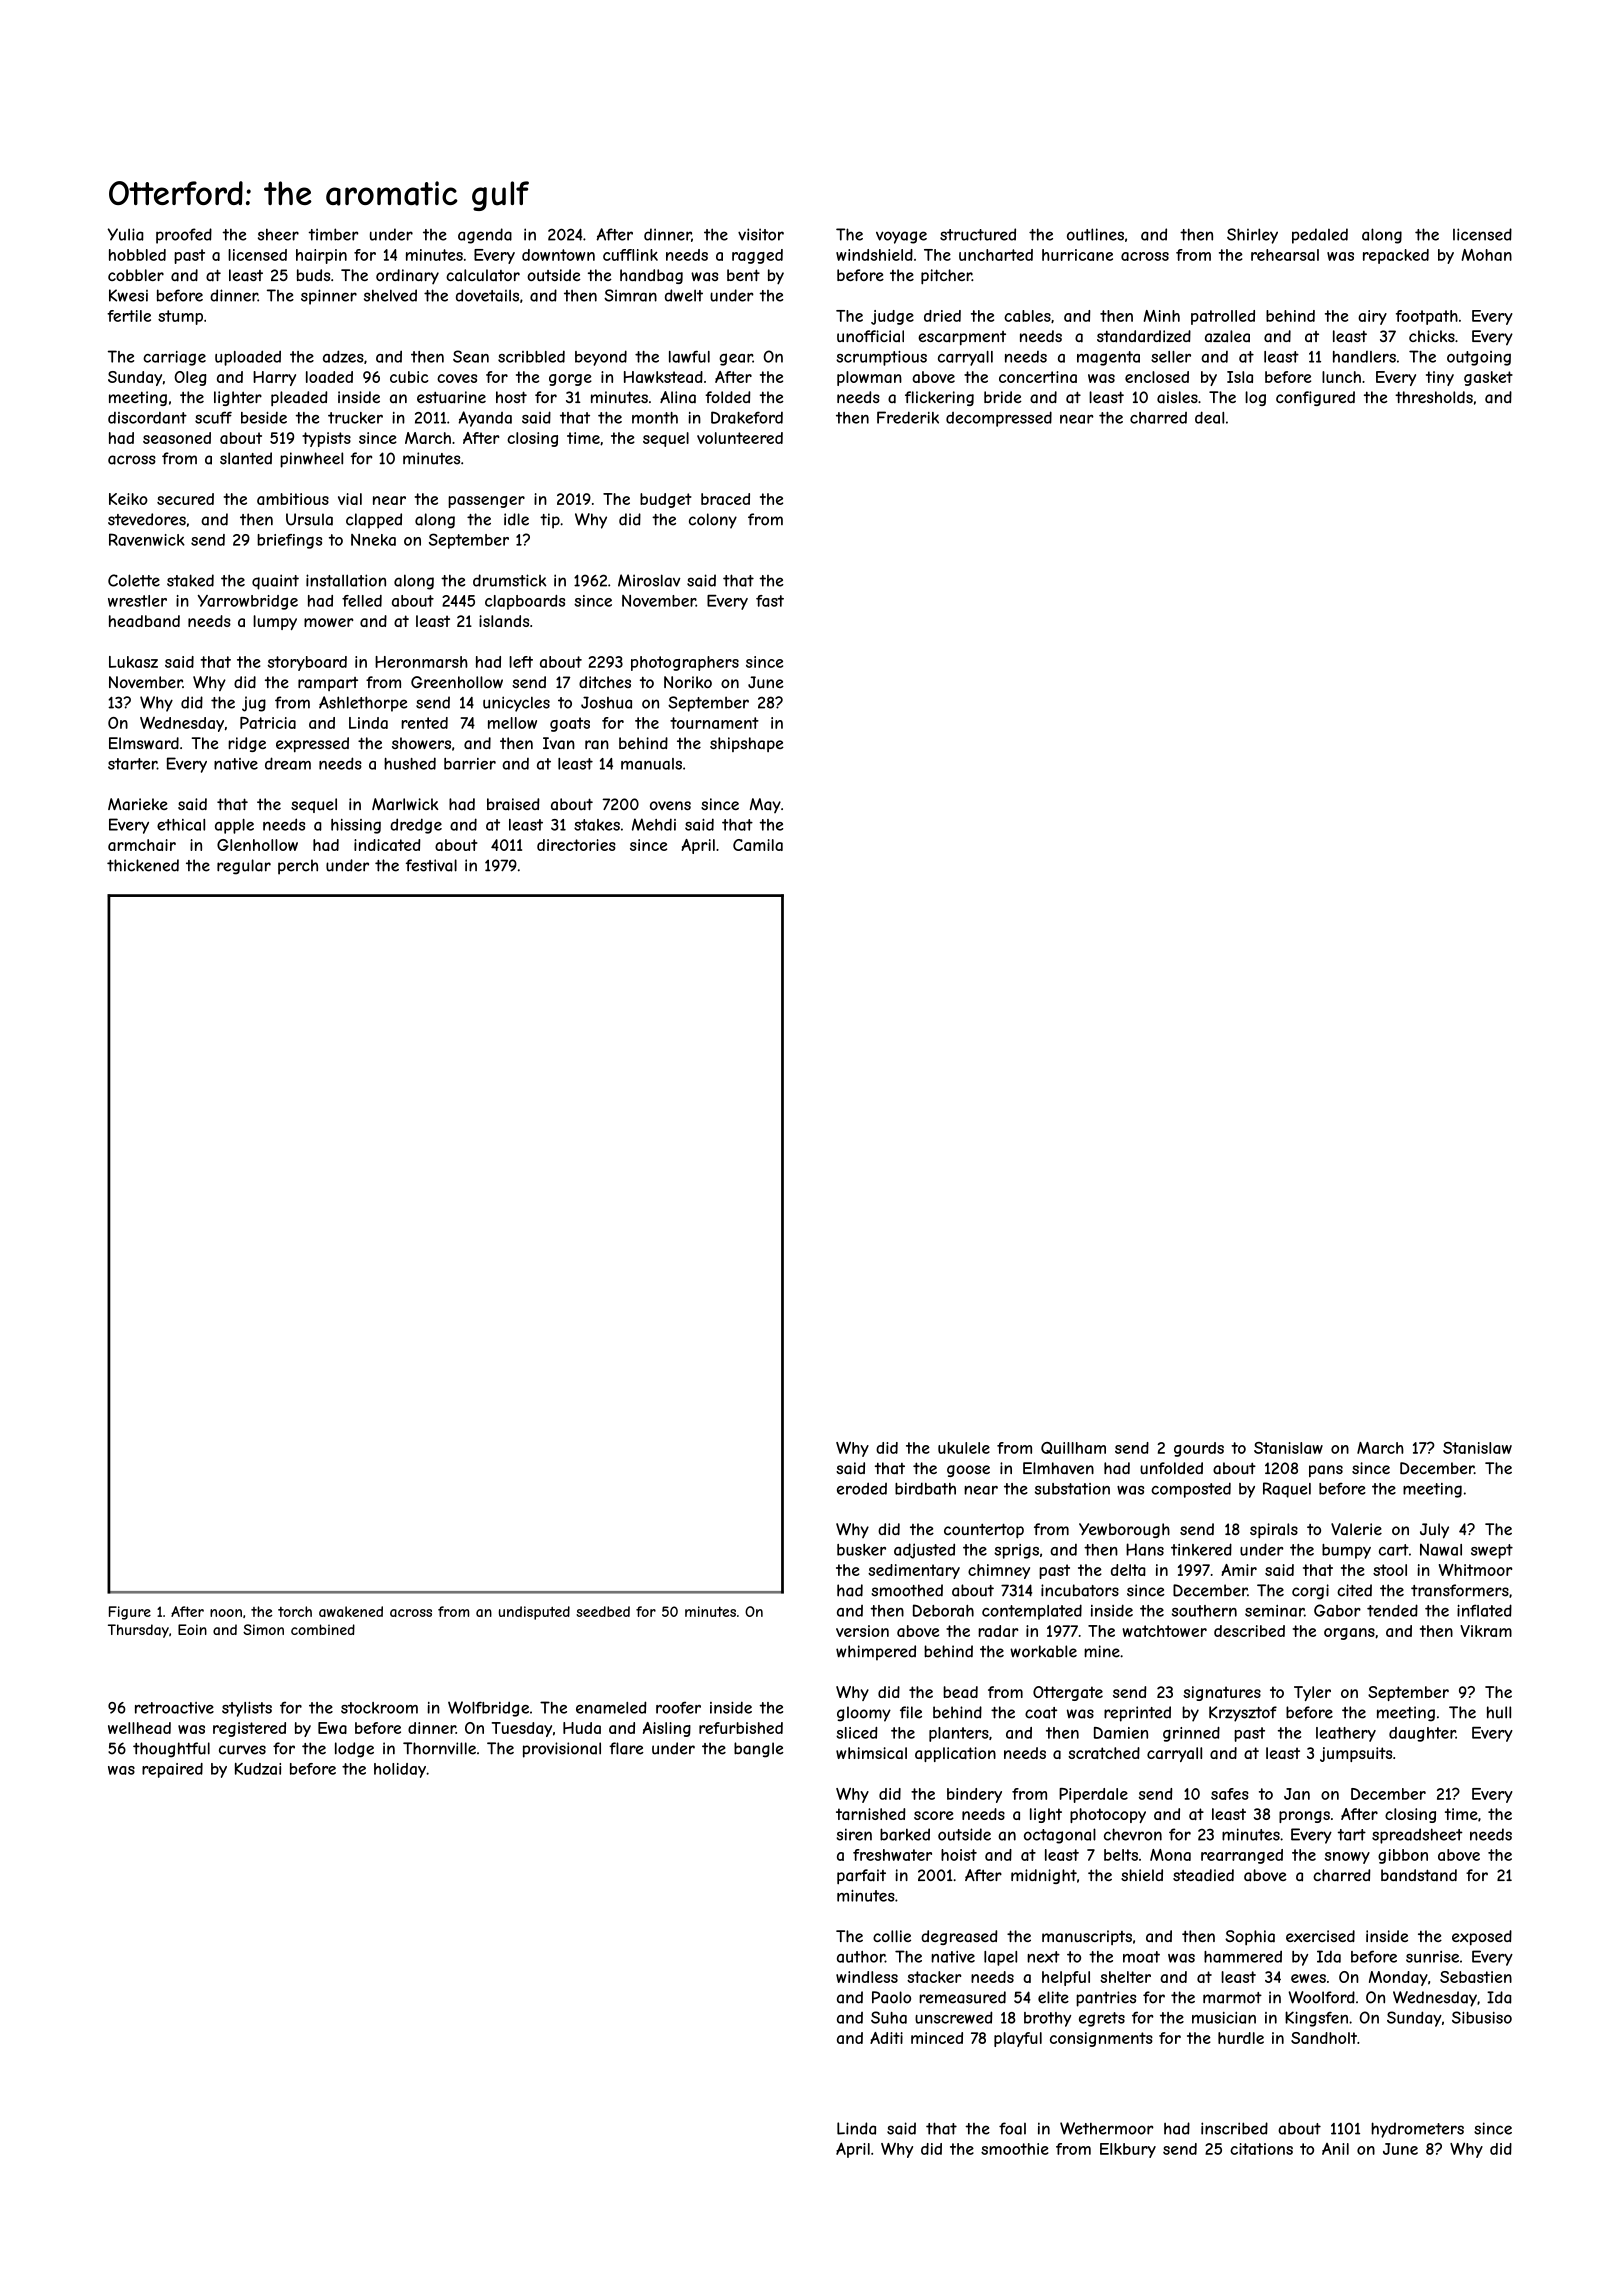 The height and width of the document is (2292, 1620). I want to click on agenda, so click(485, 236).
